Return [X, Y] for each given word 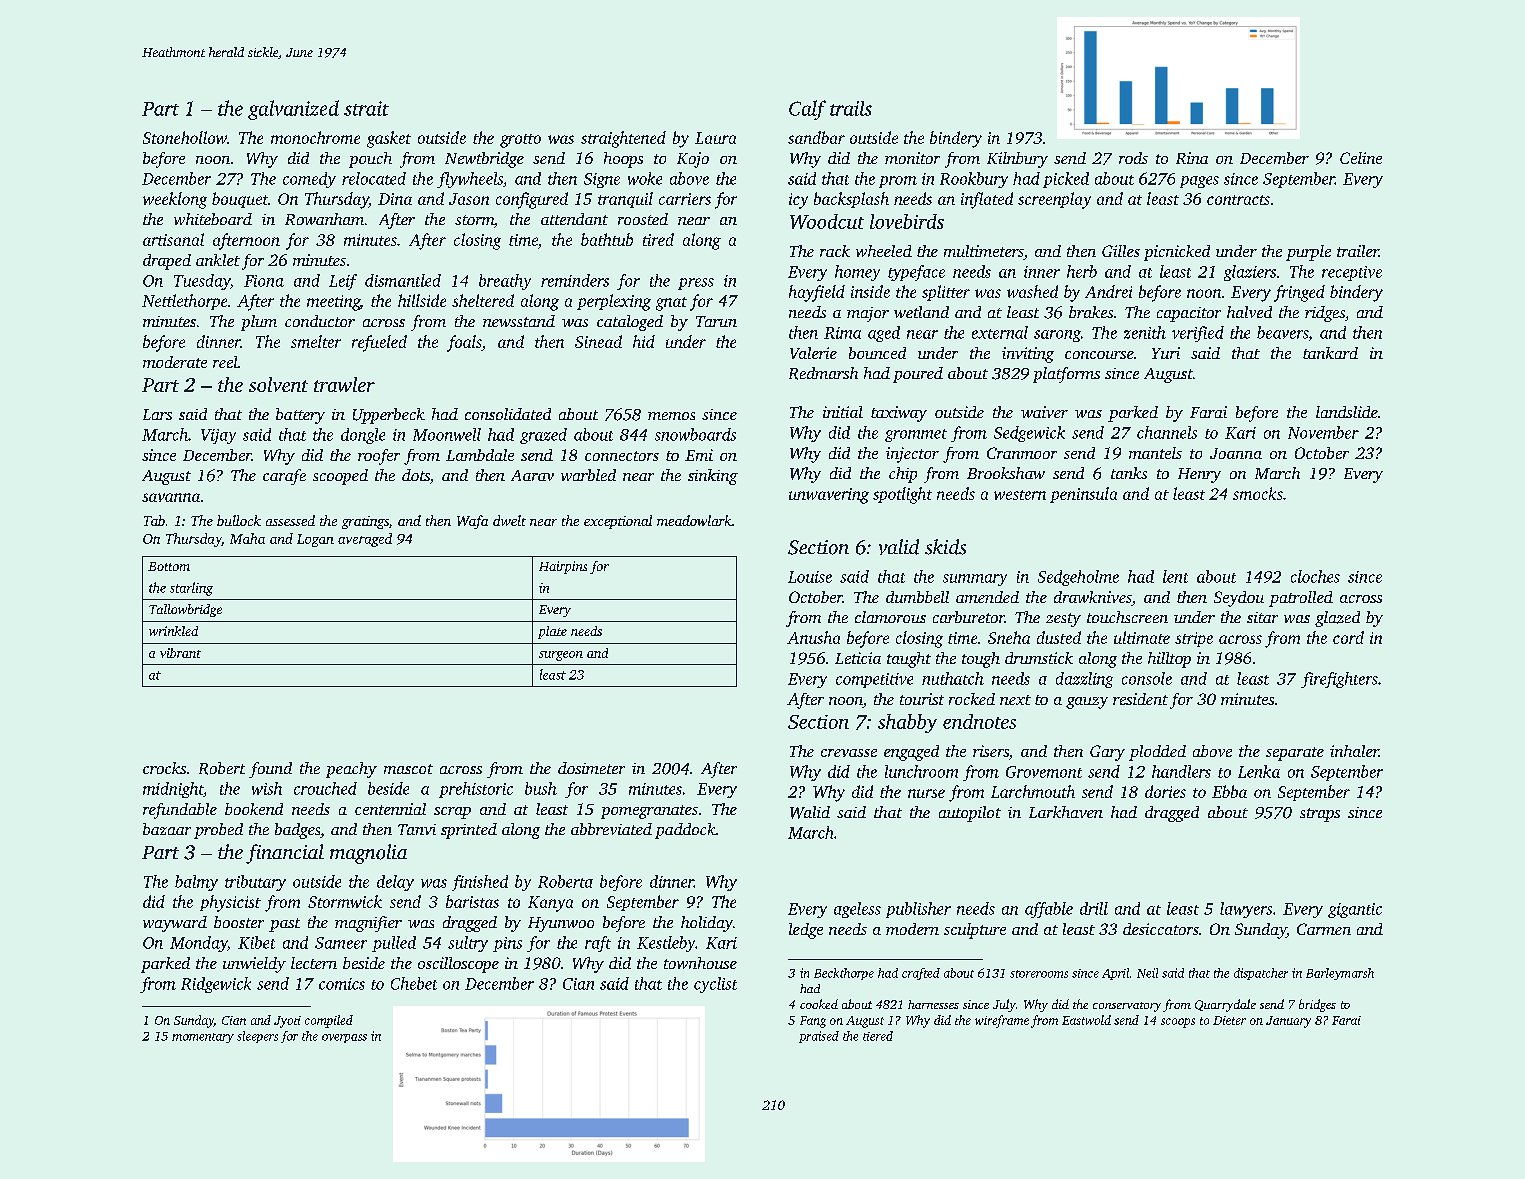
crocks [164, 768]
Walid [810, 812]
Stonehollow [185, 137]
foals [464, 343]
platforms [1066, 375]
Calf [807, 110]
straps [1320, 815]
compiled [329, 1021]
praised [819, 1037]
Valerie [813, 353]
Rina [1192, 158]
